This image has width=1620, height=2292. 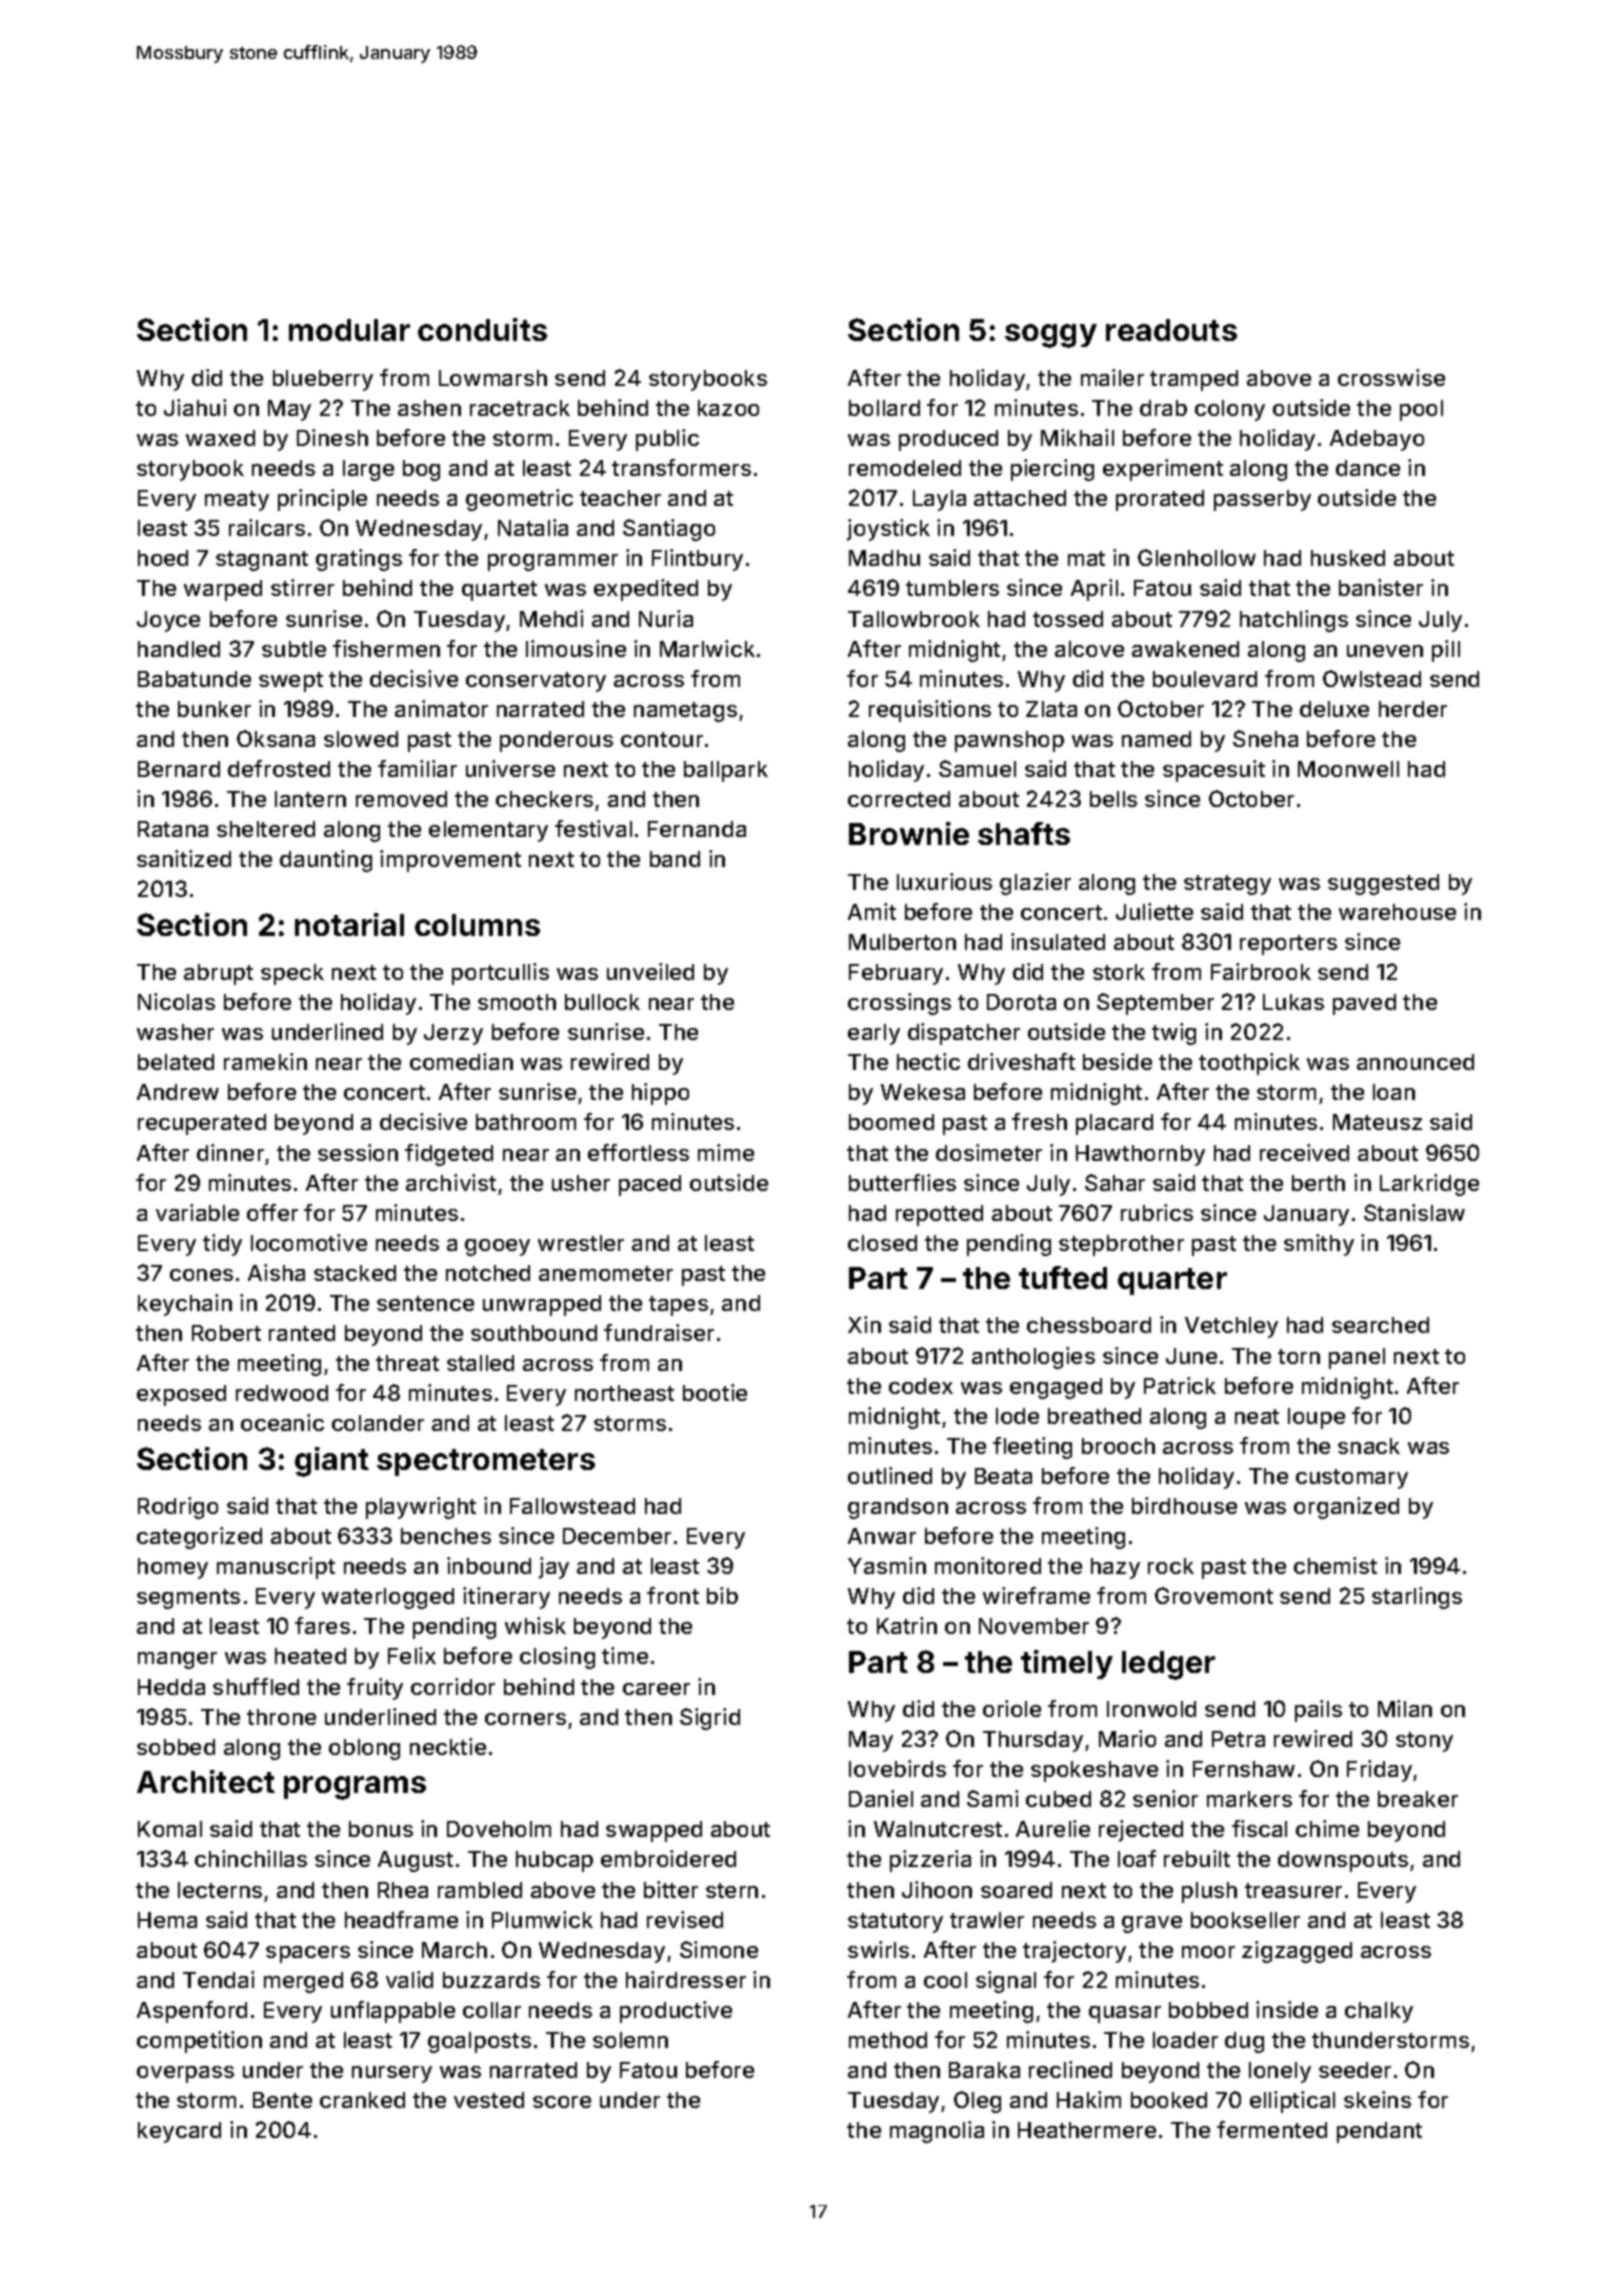 What do you see at coordinates (1446, 651) in the image?
I see `pill` at bounding box center [1446, 651].
